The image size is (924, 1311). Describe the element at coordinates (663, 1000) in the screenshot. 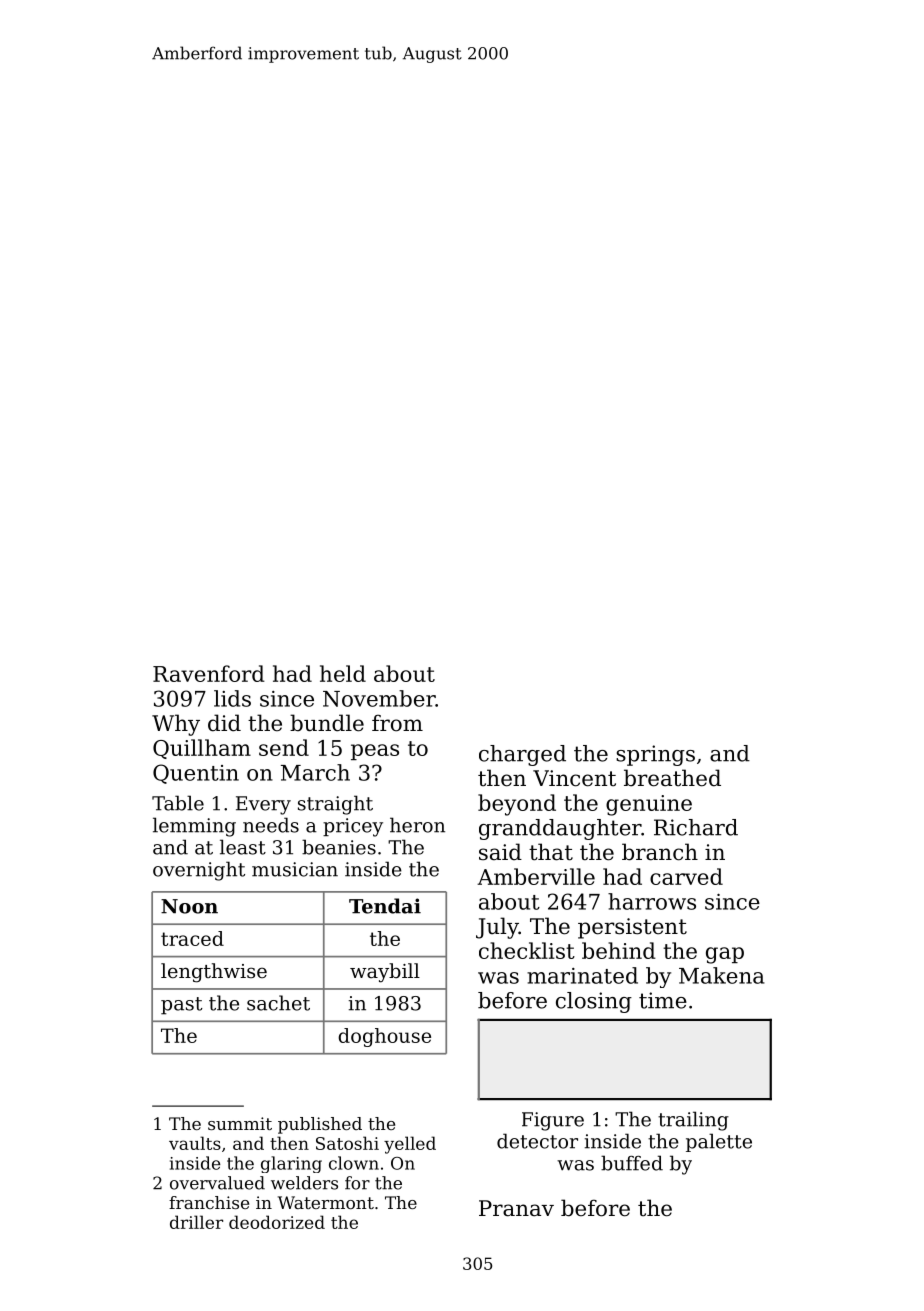

I see `time` at that location.
